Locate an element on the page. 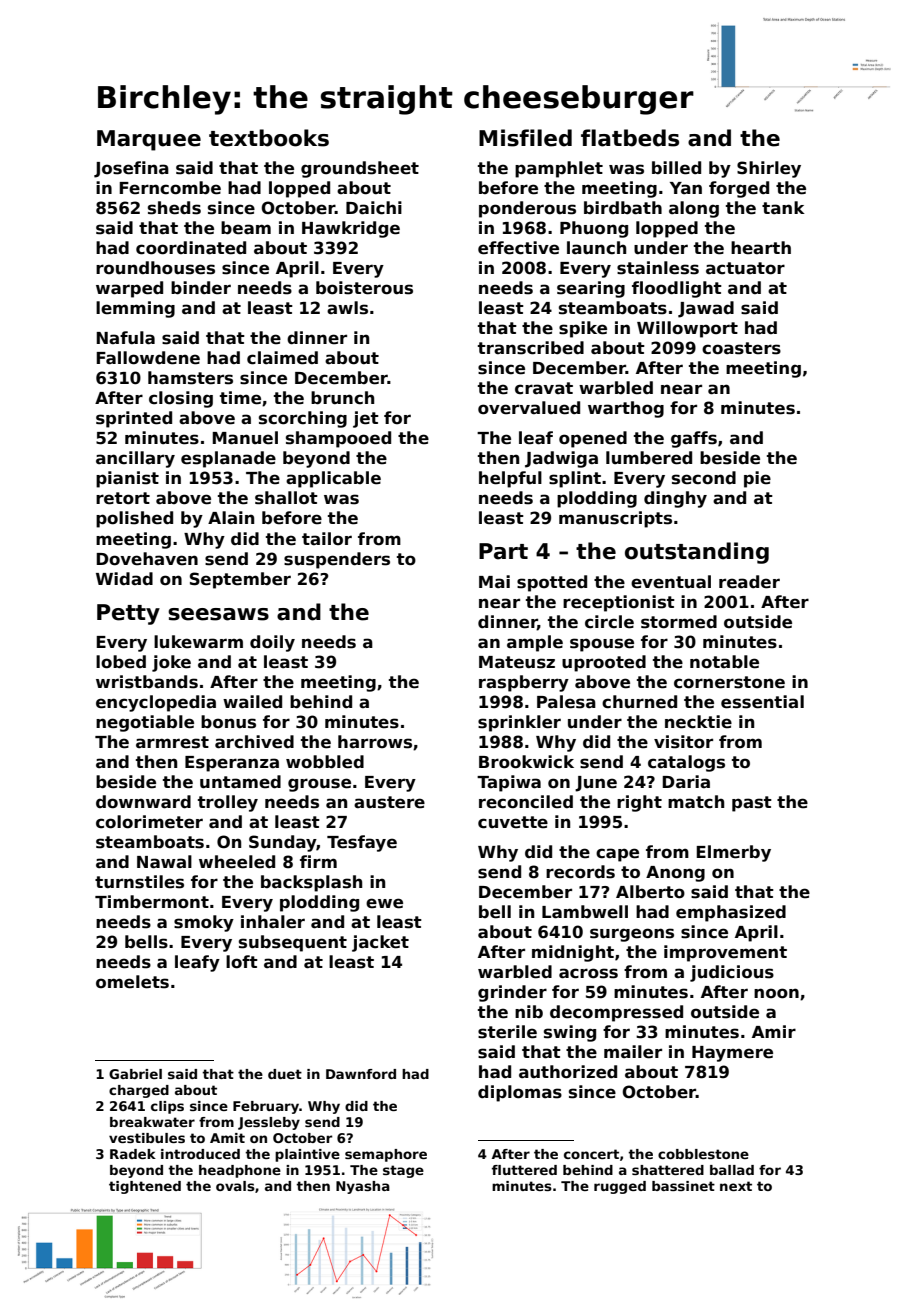 The width and height of the image is (908, 1316). boisterous is located at coordinates (364, 288).
